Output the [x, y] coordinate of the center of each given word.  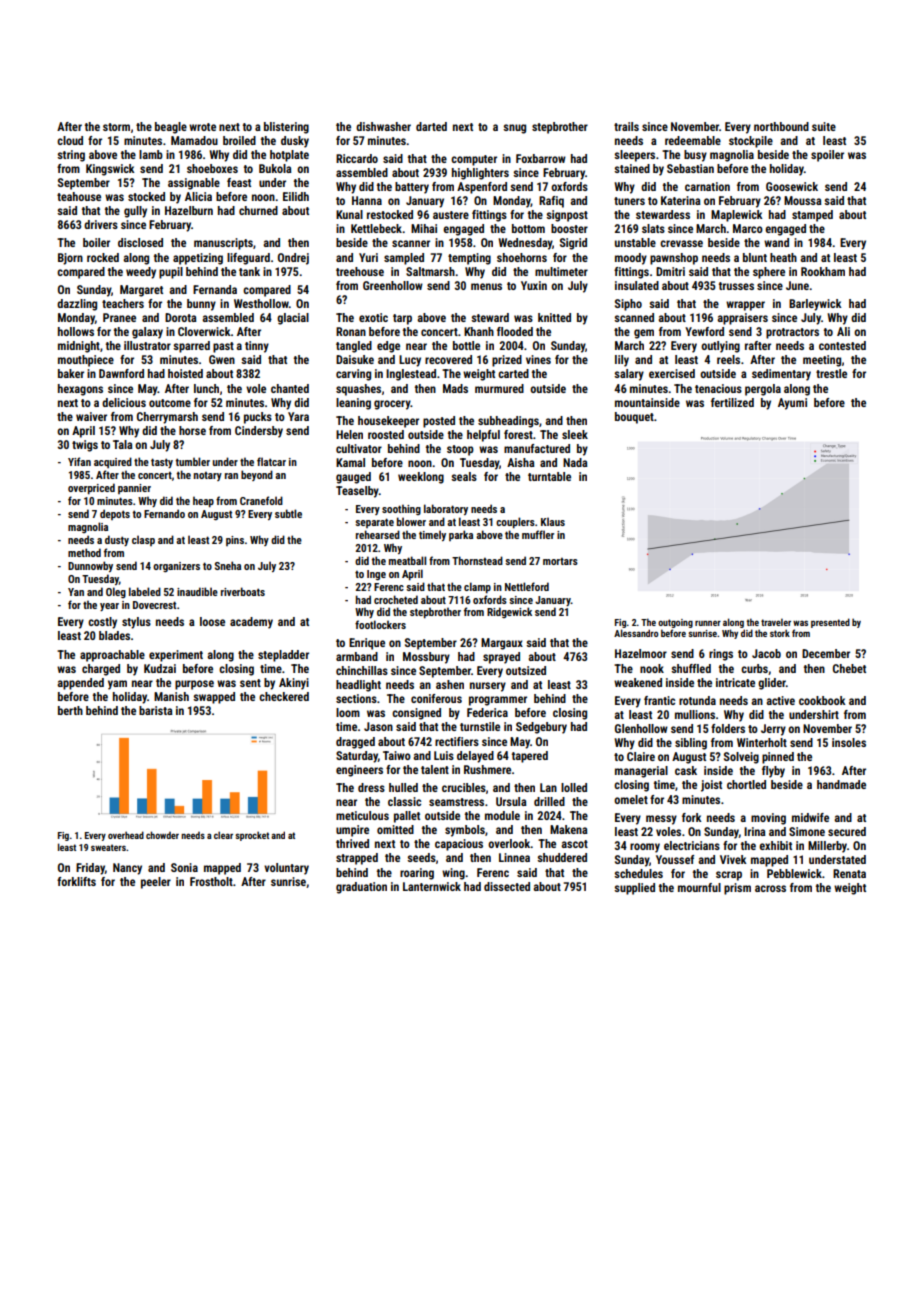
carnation [707, 186]
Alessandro [636, 633]
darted [431, 126]
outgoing [675, 623]
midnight [79, 347]
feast [239, 182]
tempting [469, 259]
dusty [117, 540]
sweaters [108, 847]
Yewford [704, 331]
